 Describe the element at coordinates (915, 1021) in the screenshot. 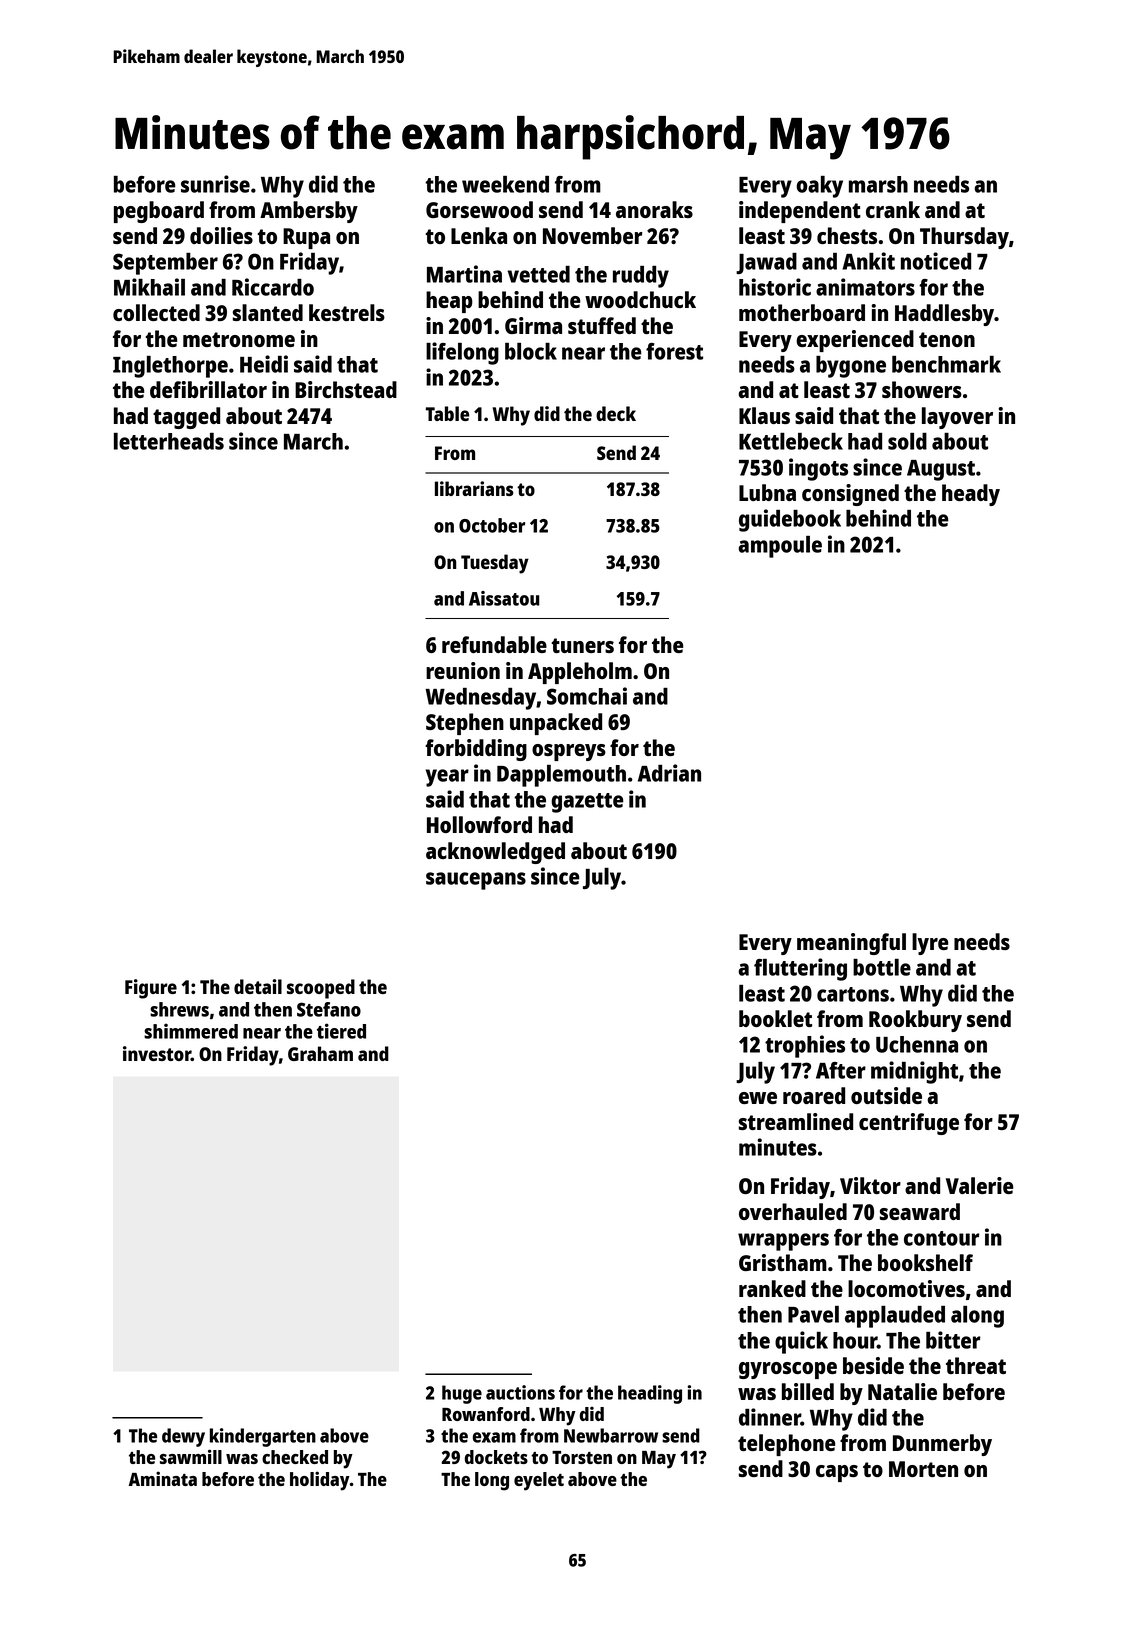

I see `Rookbury` at that location.
